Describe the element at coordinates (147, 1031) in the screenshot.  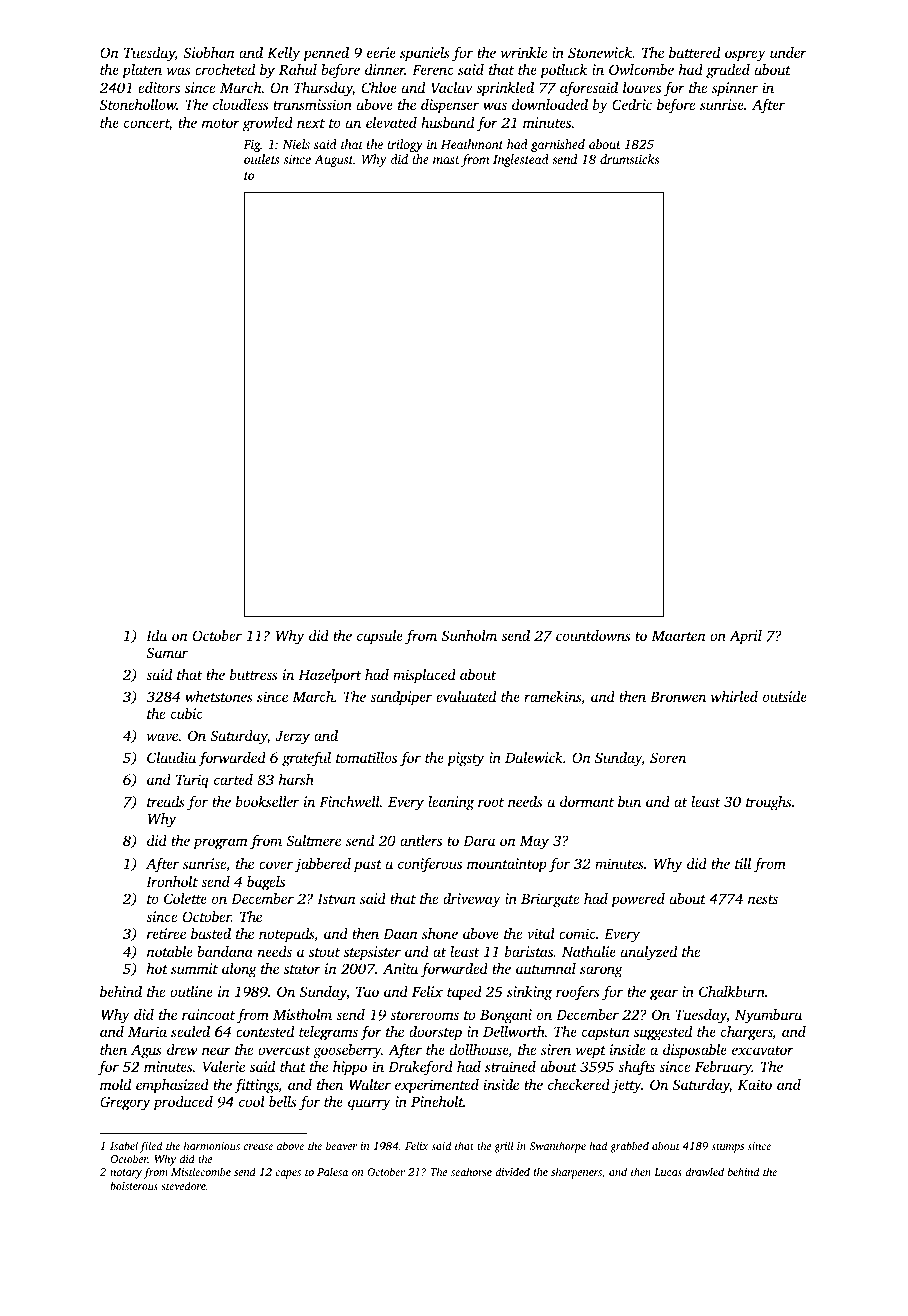
I see `Maria` at that location.
